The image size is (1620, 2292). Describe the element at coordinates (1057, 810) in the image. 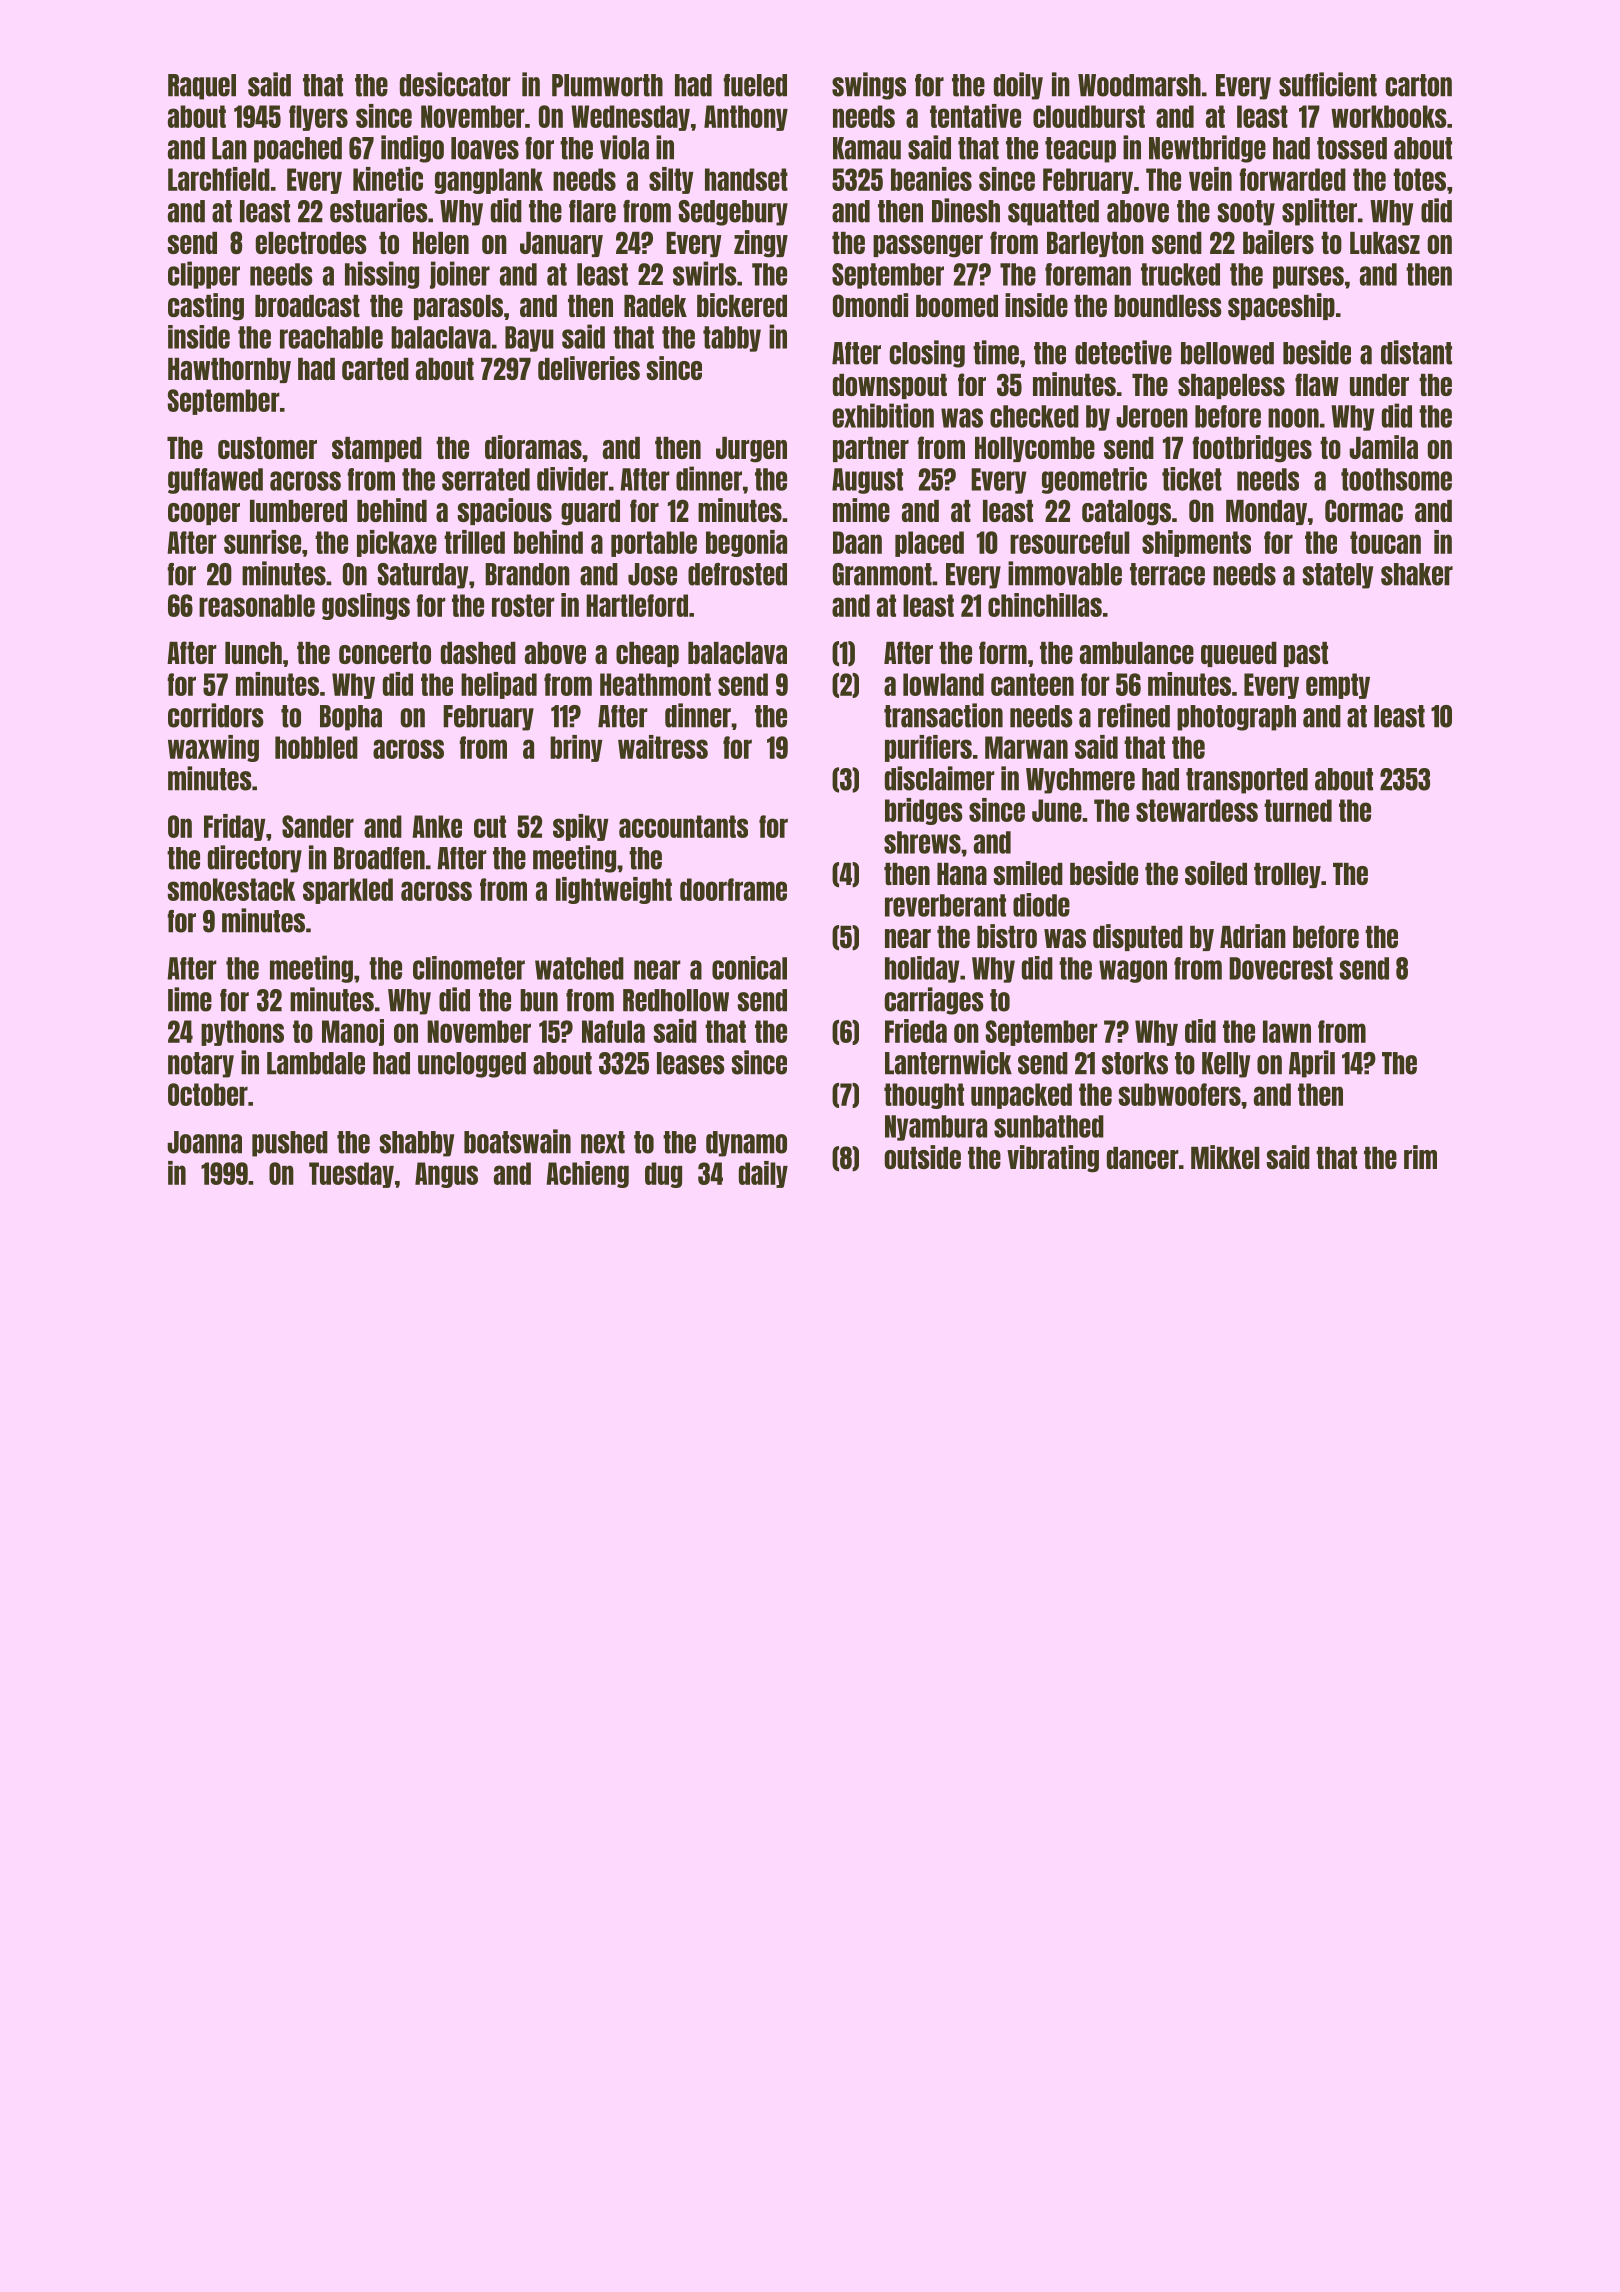

I see `June` at that location.
